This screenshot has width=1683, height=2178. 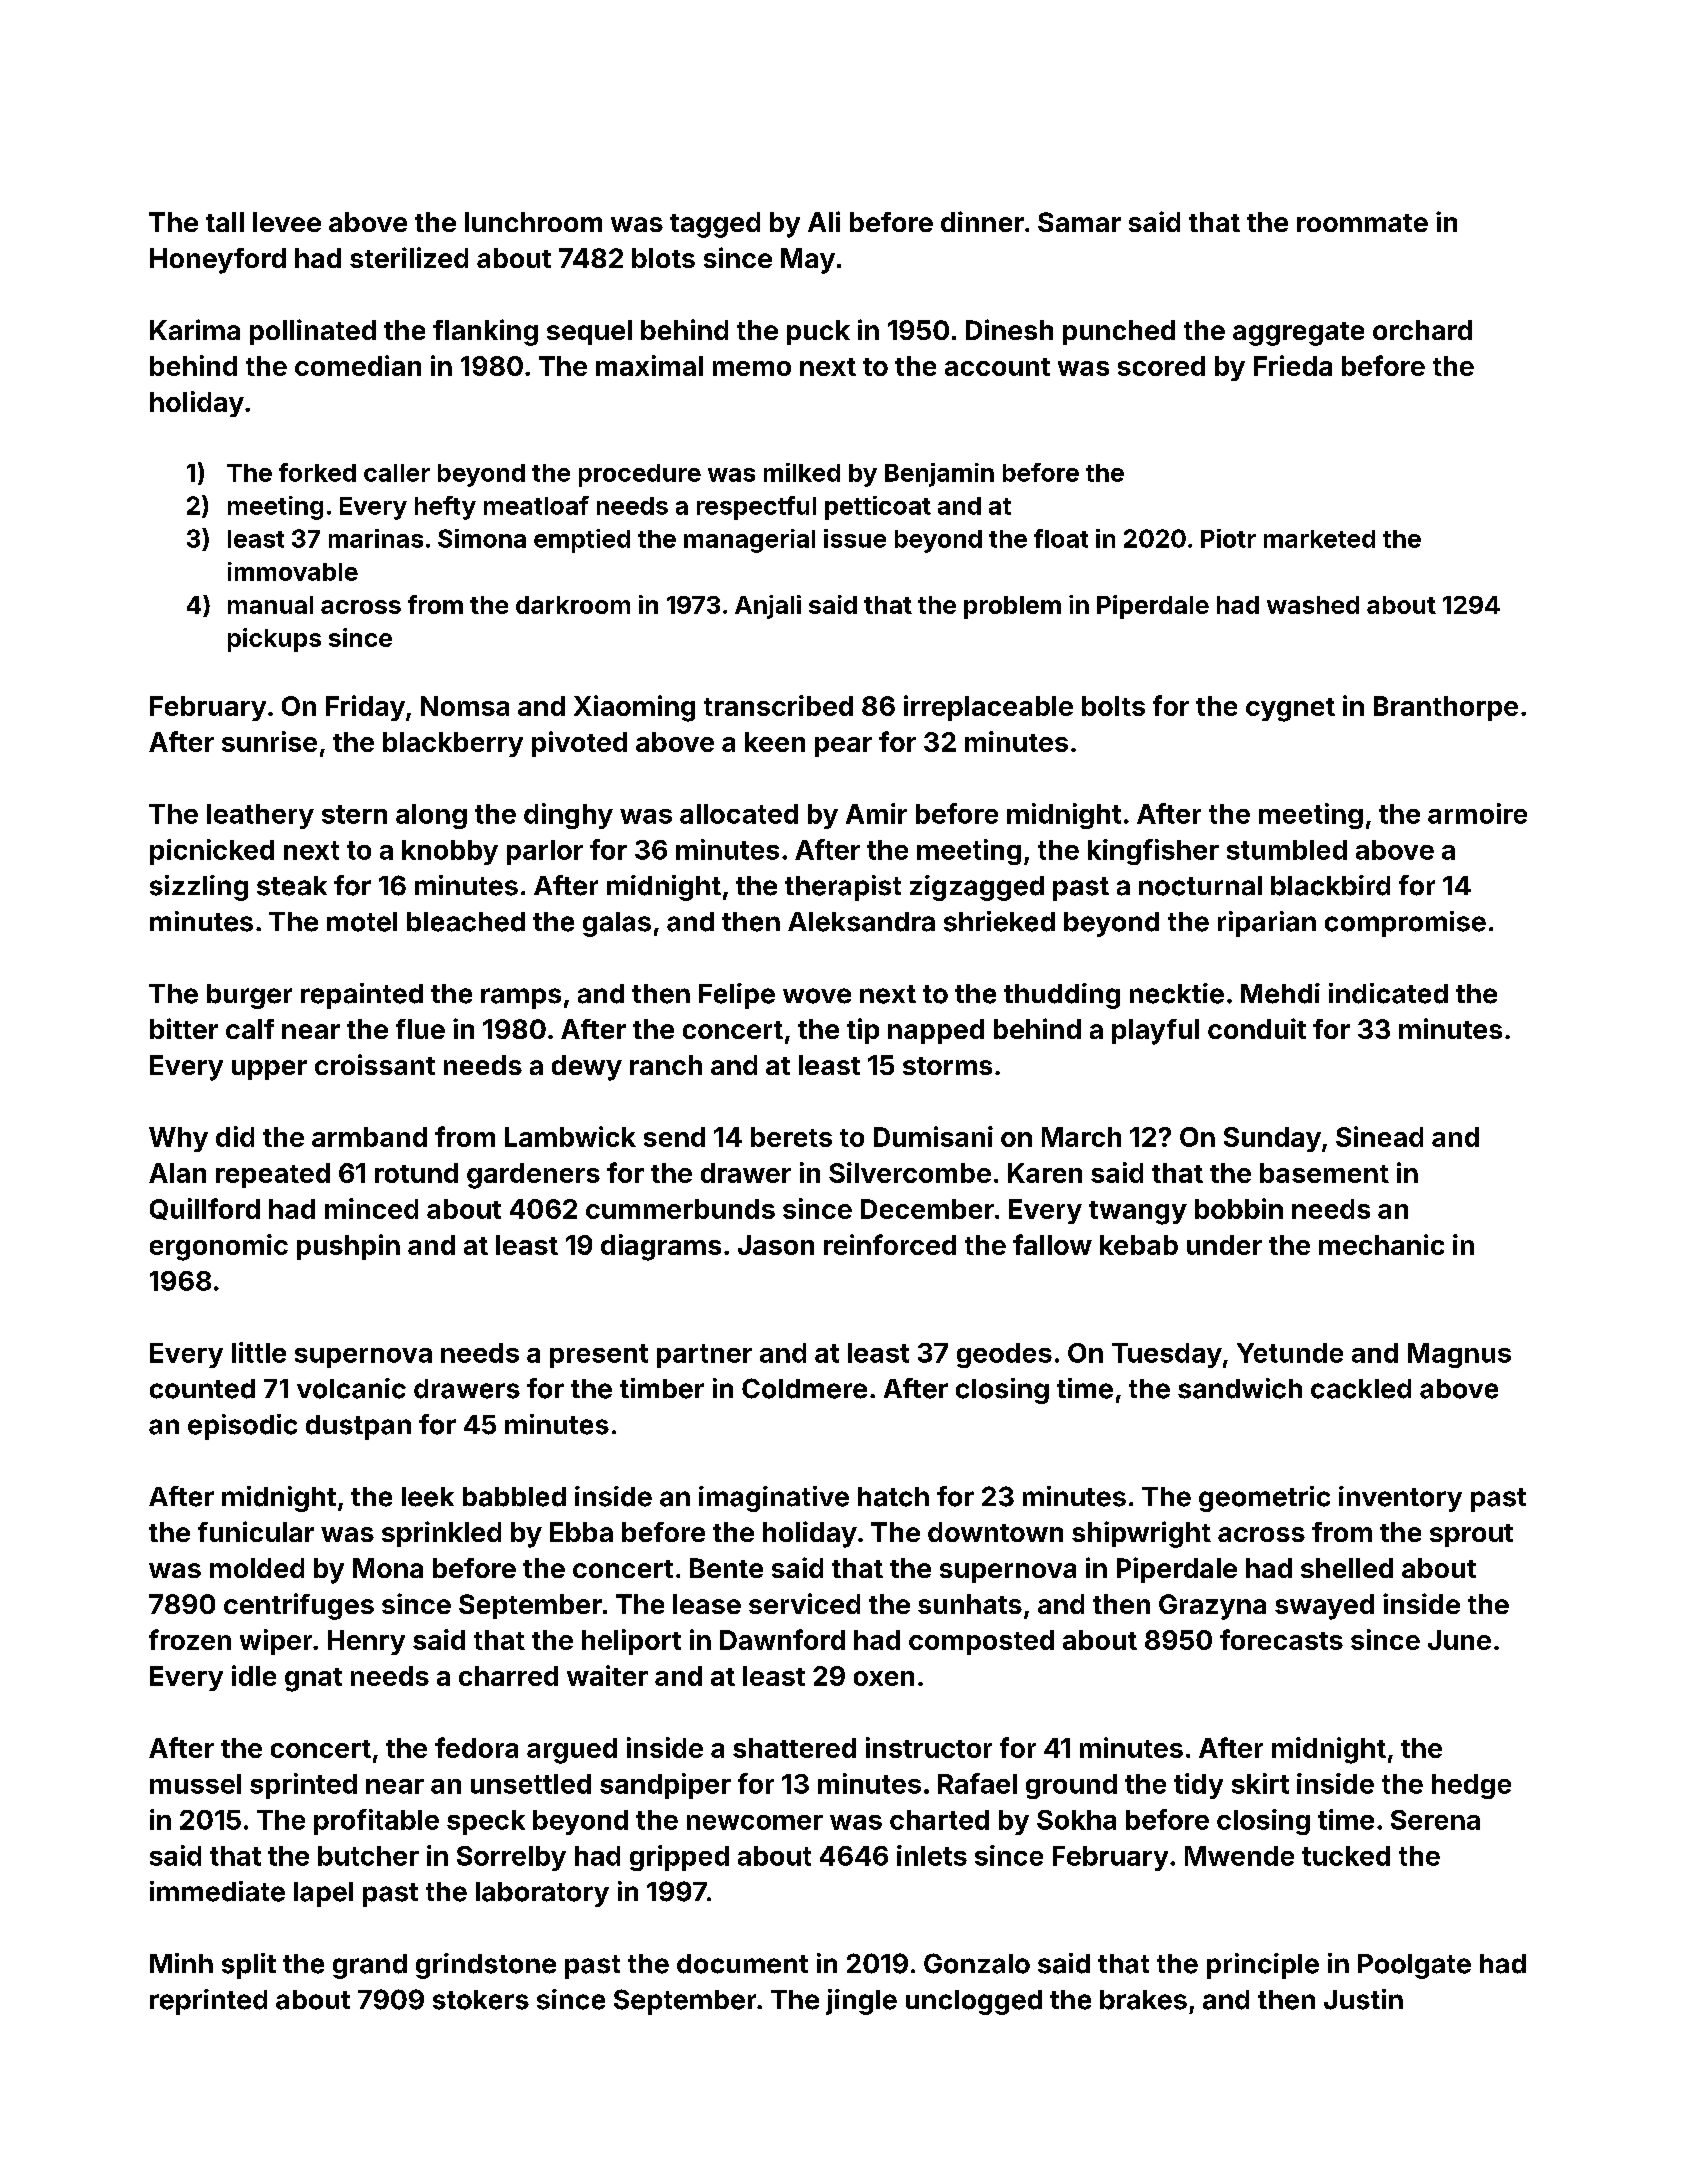 I want to click on Dinesh, so click(x=1009, y=329).
